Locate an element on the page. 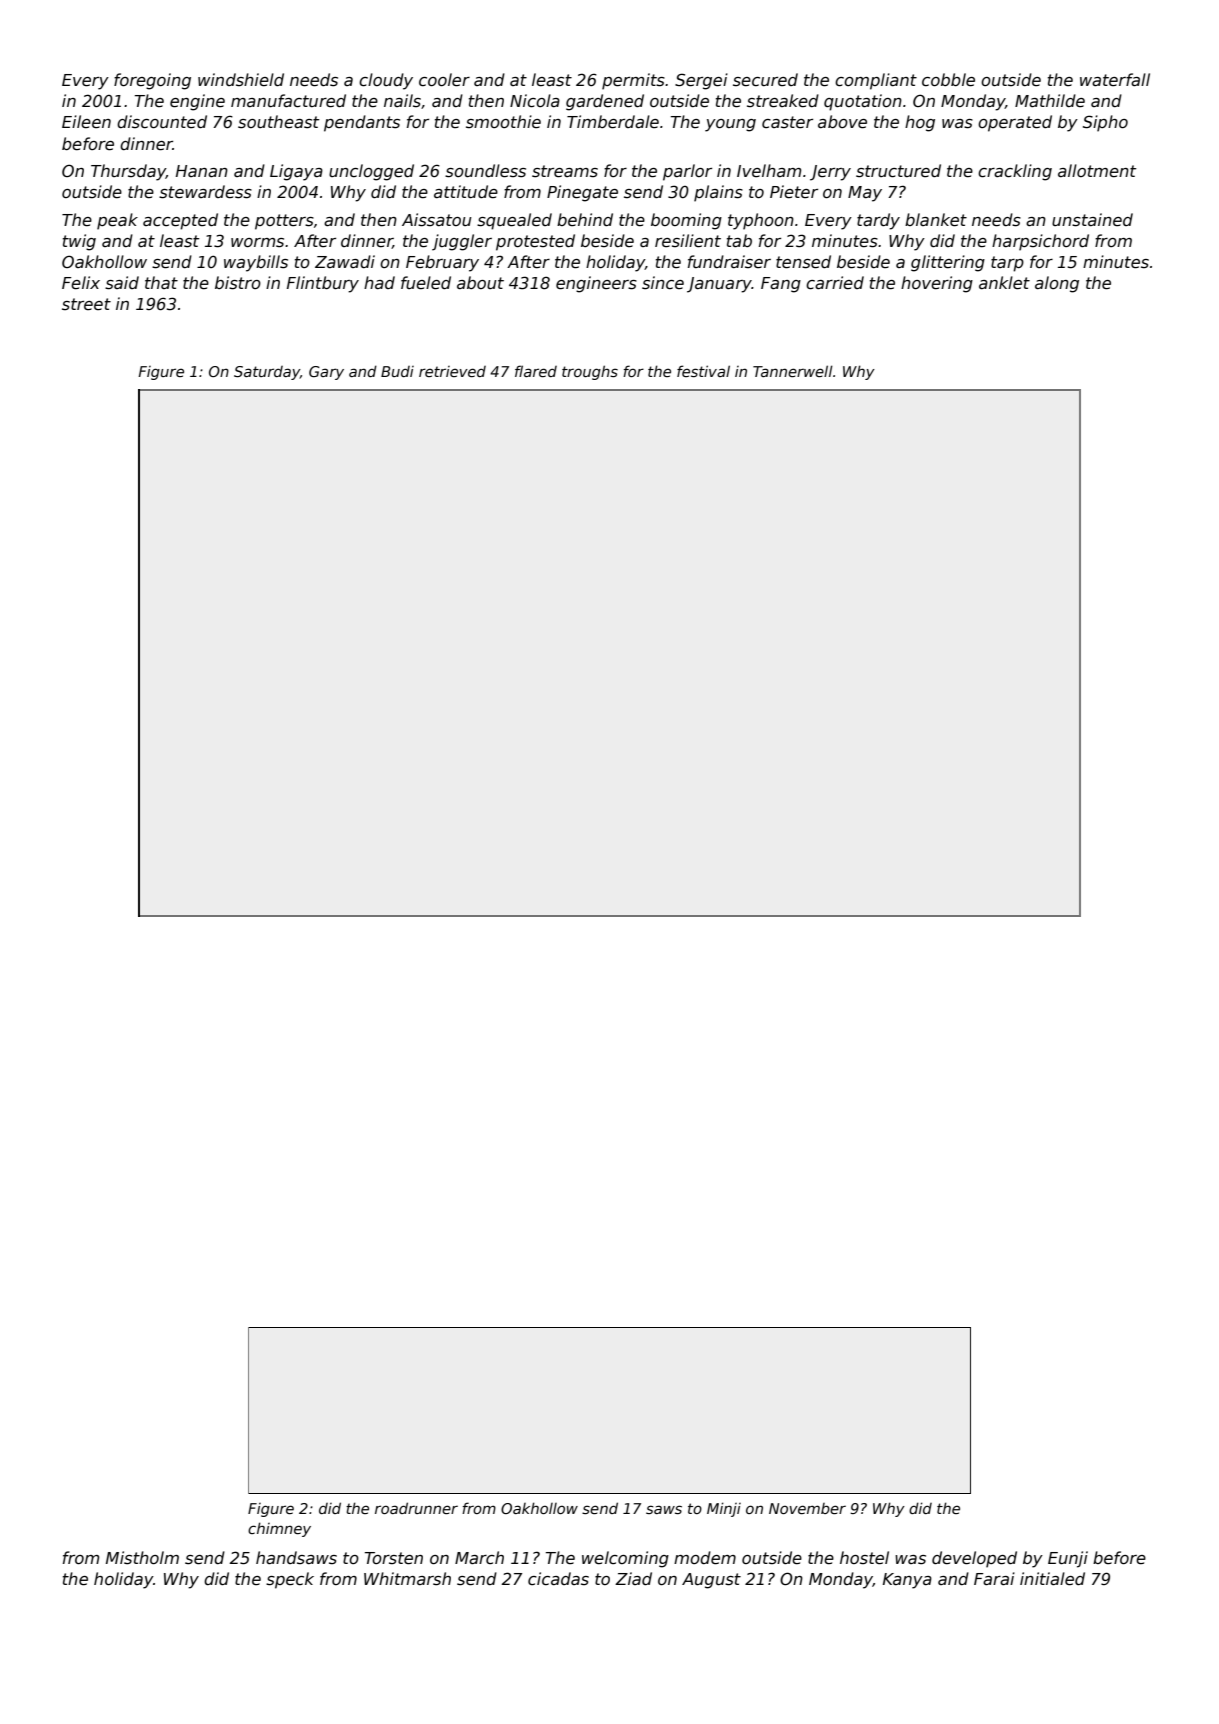 The image size is (1219, 1724). Eunji is located at coordinates (1068, 1559).
